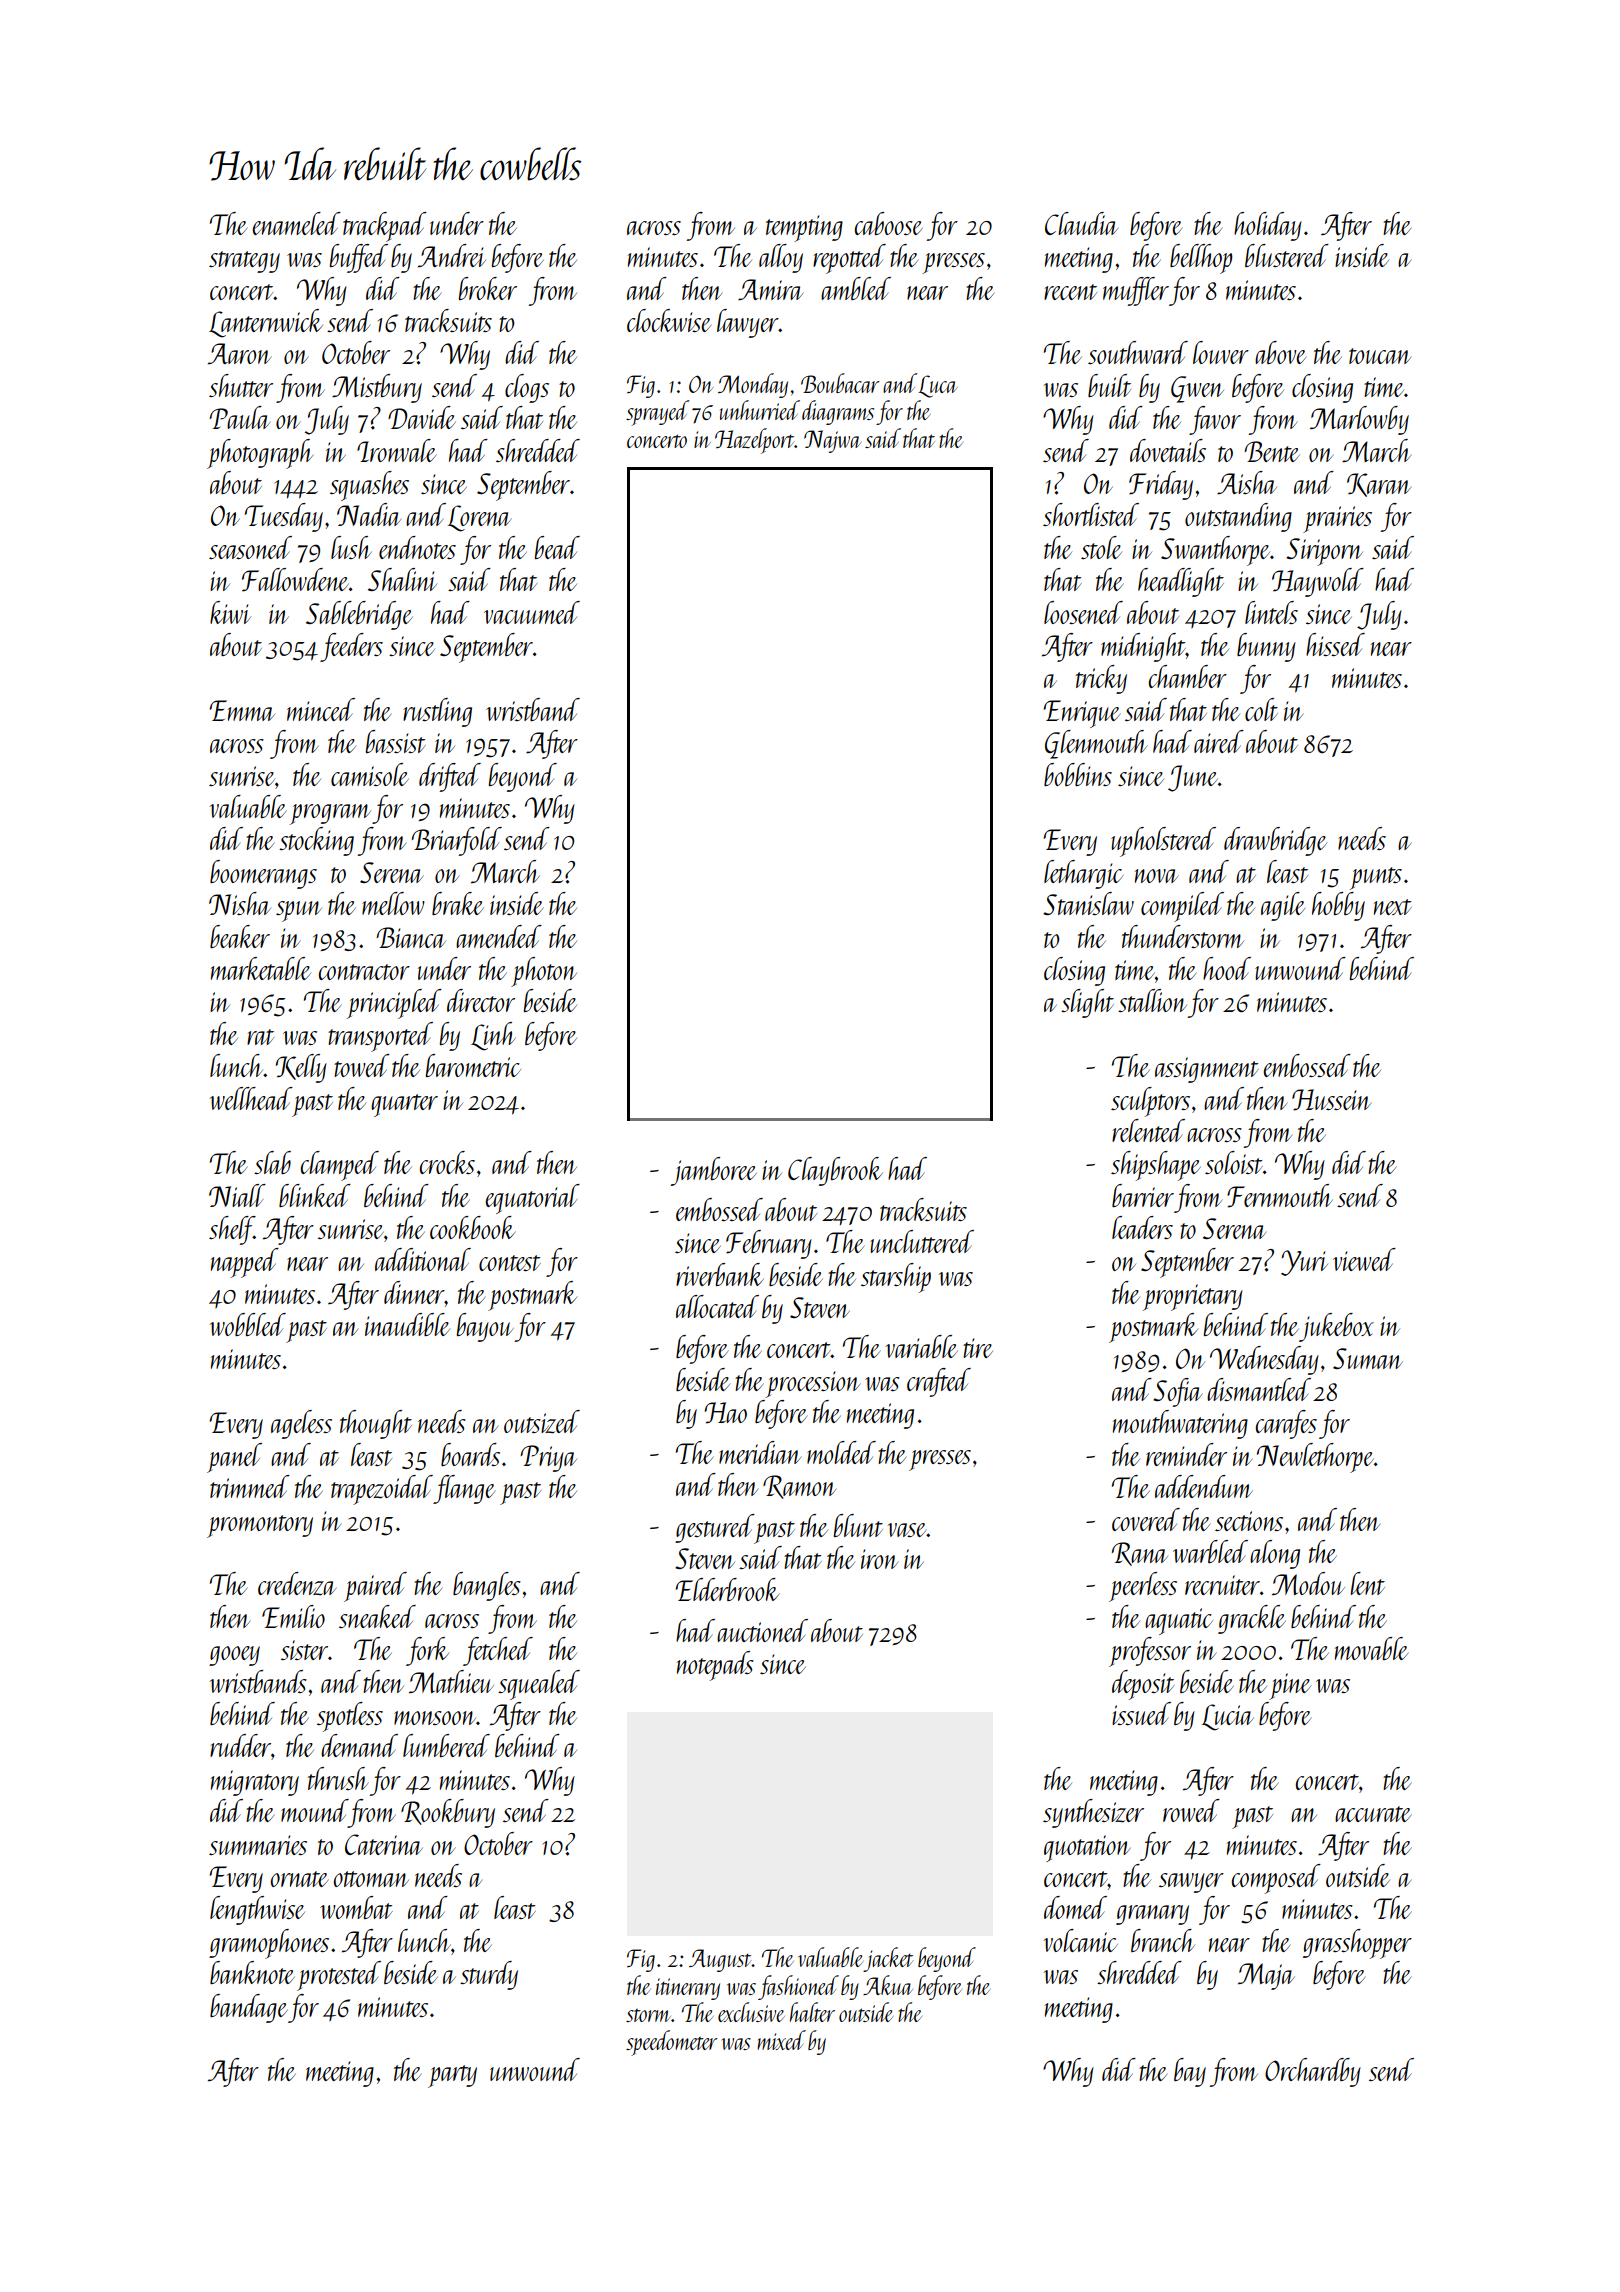 The image size is (1620, 2292). What do you see at coordinates (1266, 647) in the image?
I see `bunny` at bounding box center [1266, 647].
